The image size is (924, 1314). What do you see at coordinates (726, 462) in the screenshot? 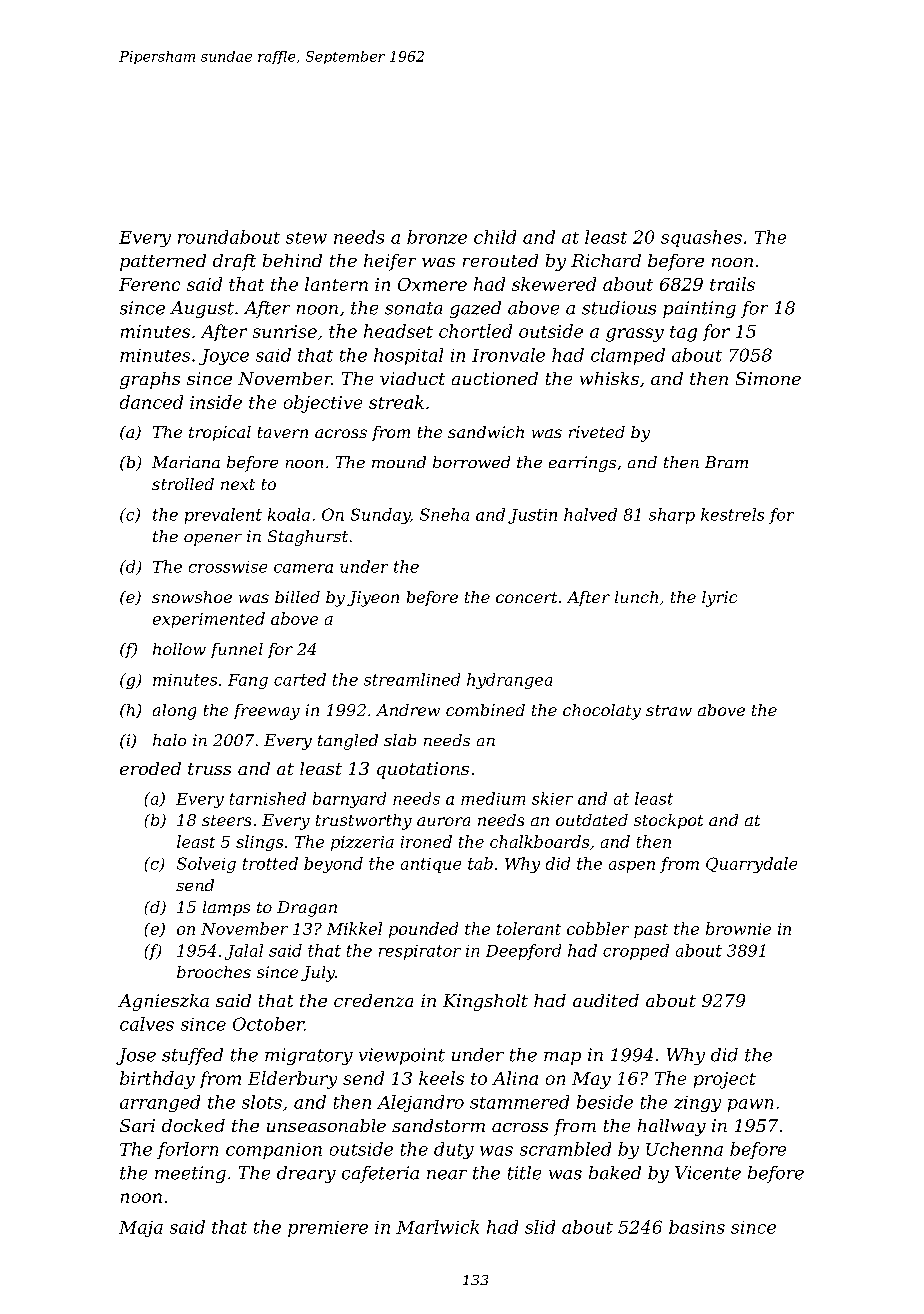
I see `Bram` at bounding box center [726, 462].
